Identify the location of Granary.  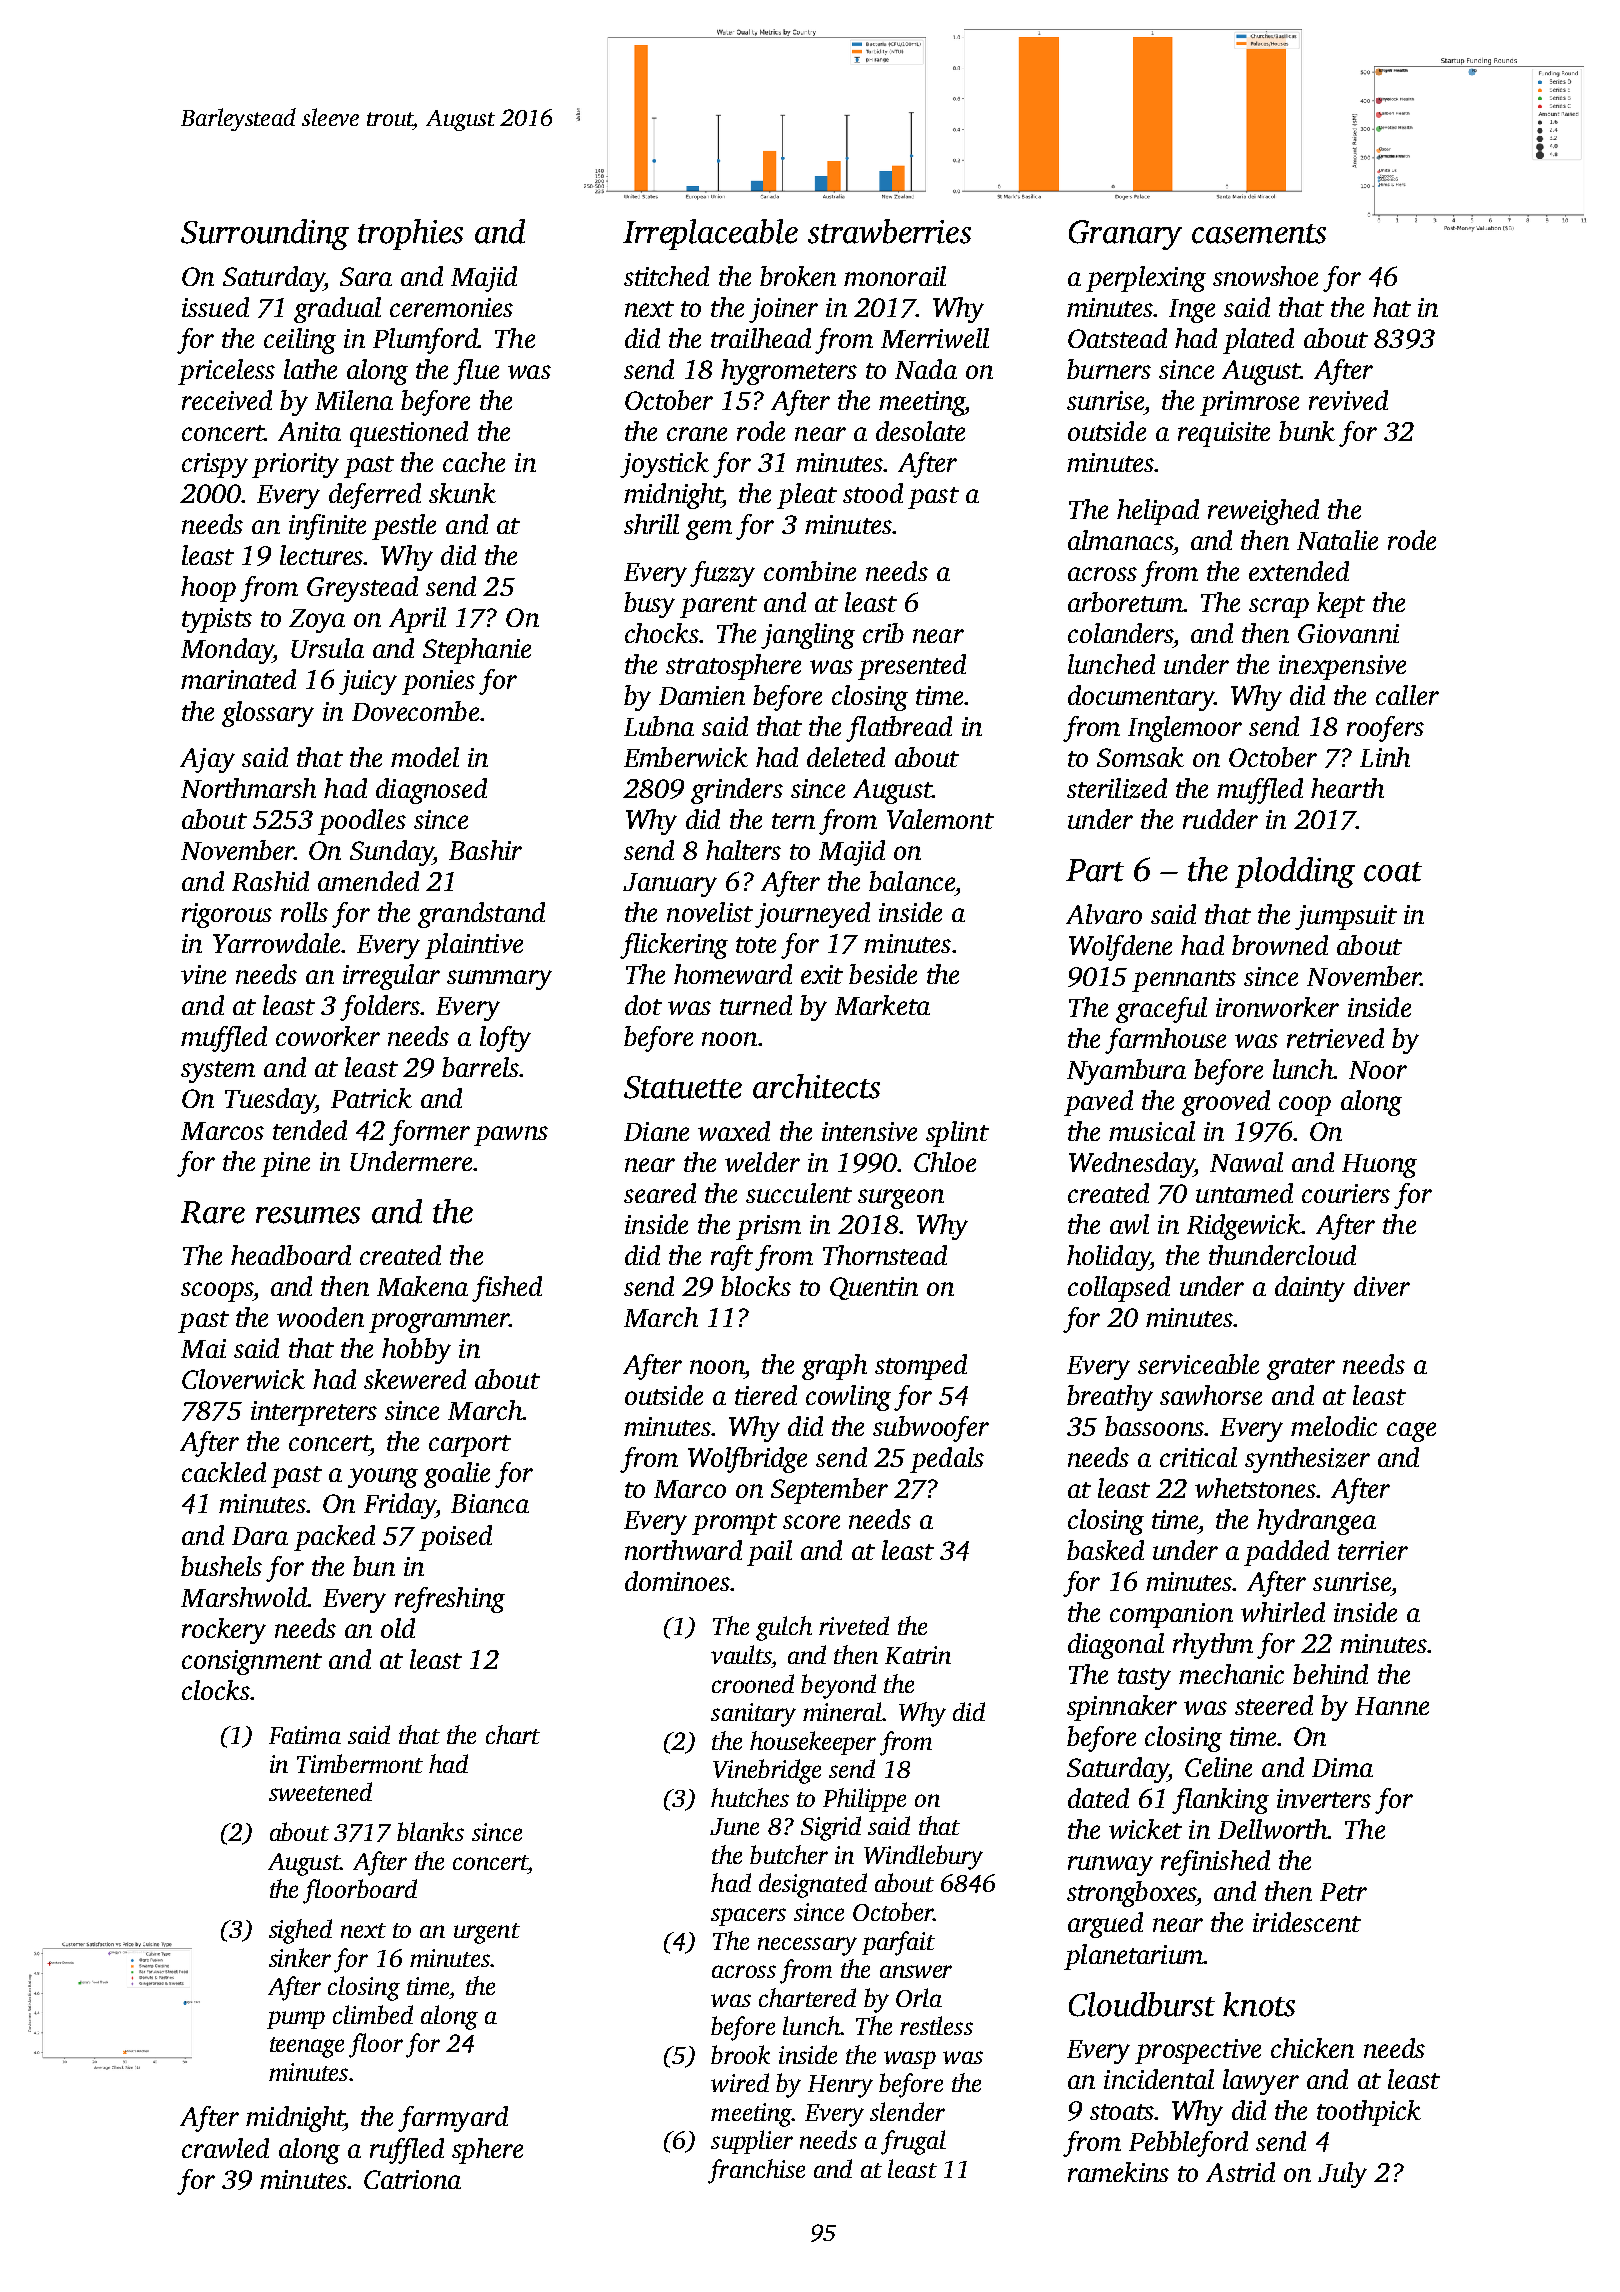
(1125, 235).
